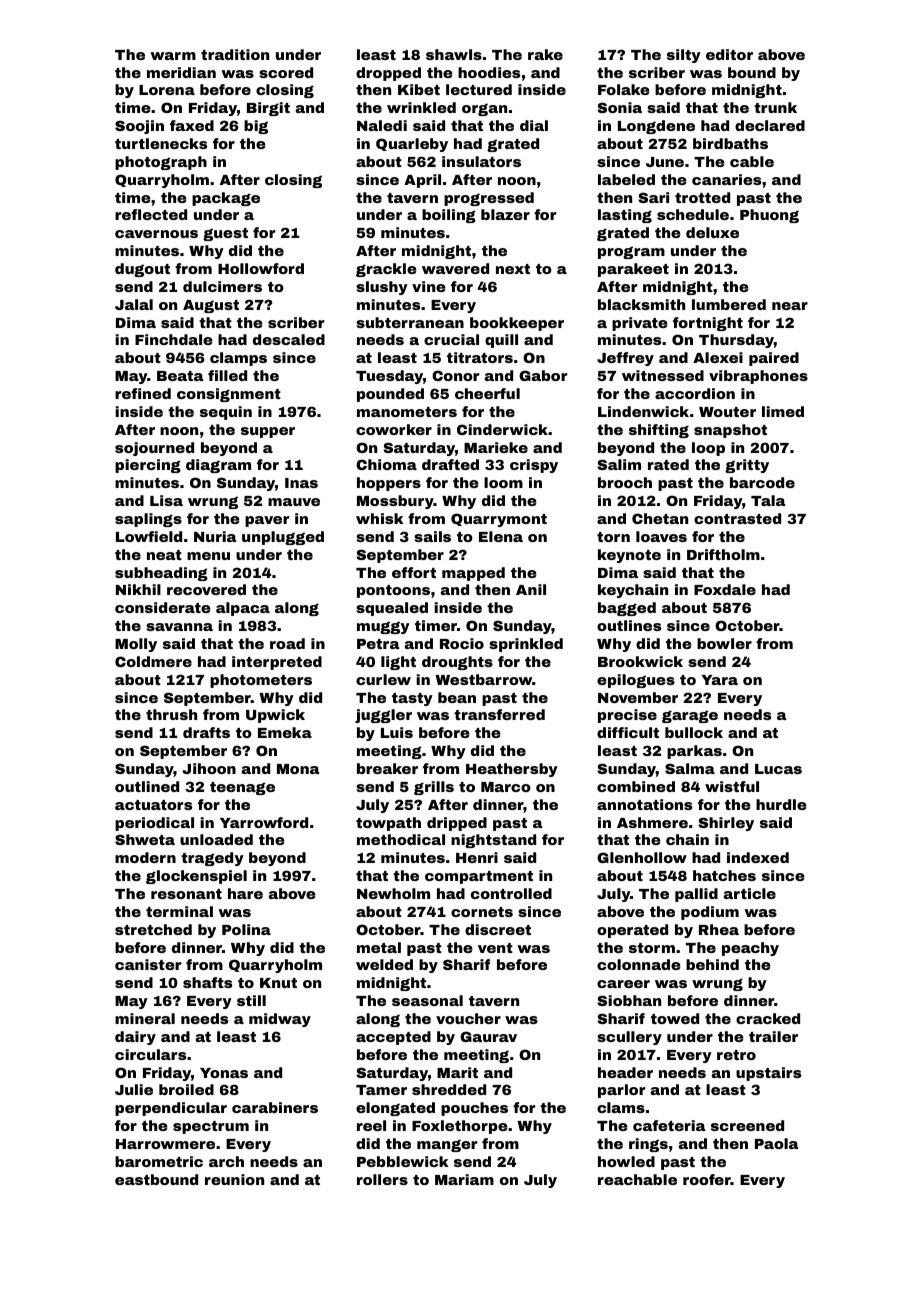  What do you see at coordinates (151, 214) in the page?
I see `reflected` at bounding box center [151, 214].
